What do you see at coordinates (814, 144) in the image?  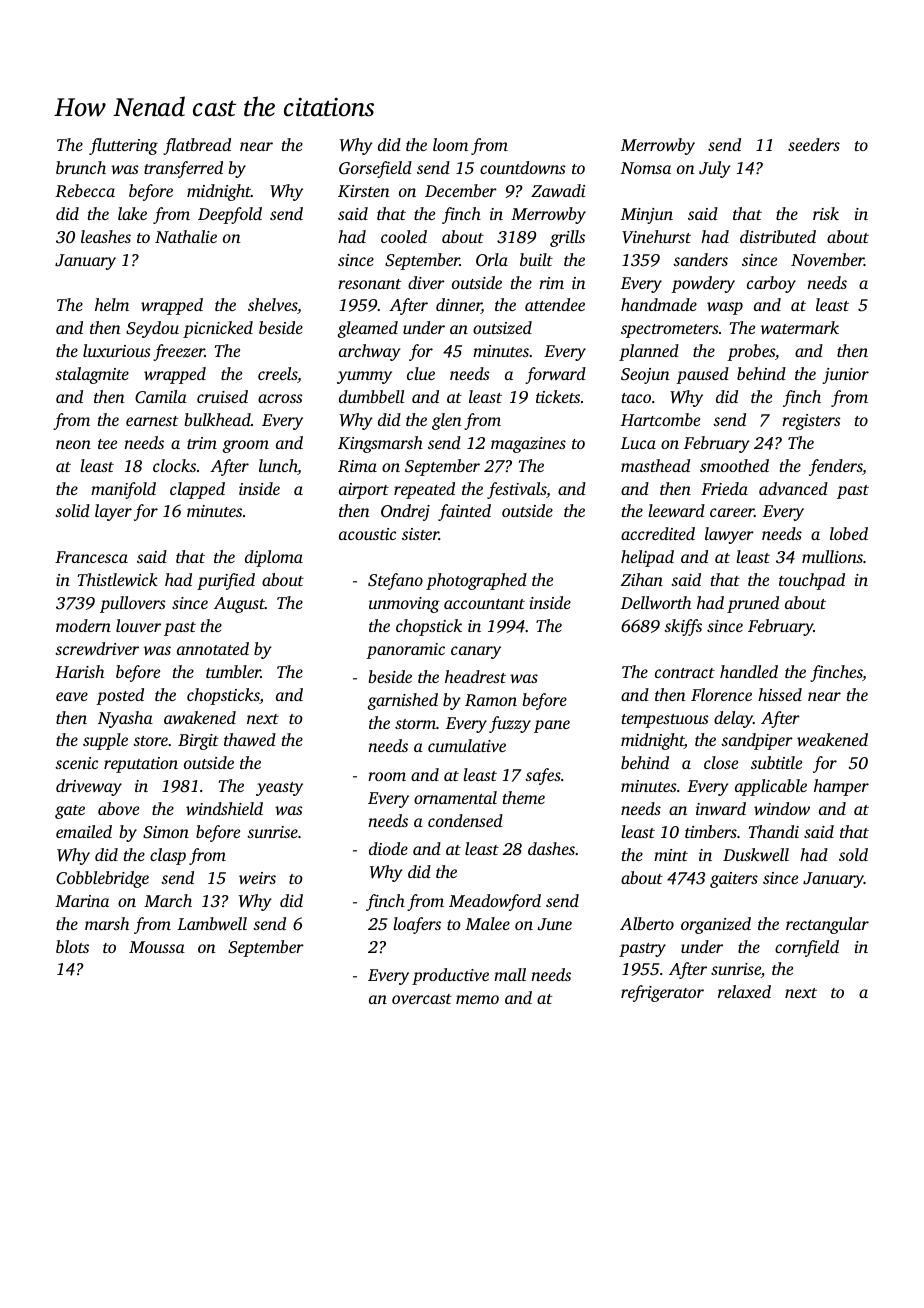 I see `seeders` at bounding box center [814, 144].
